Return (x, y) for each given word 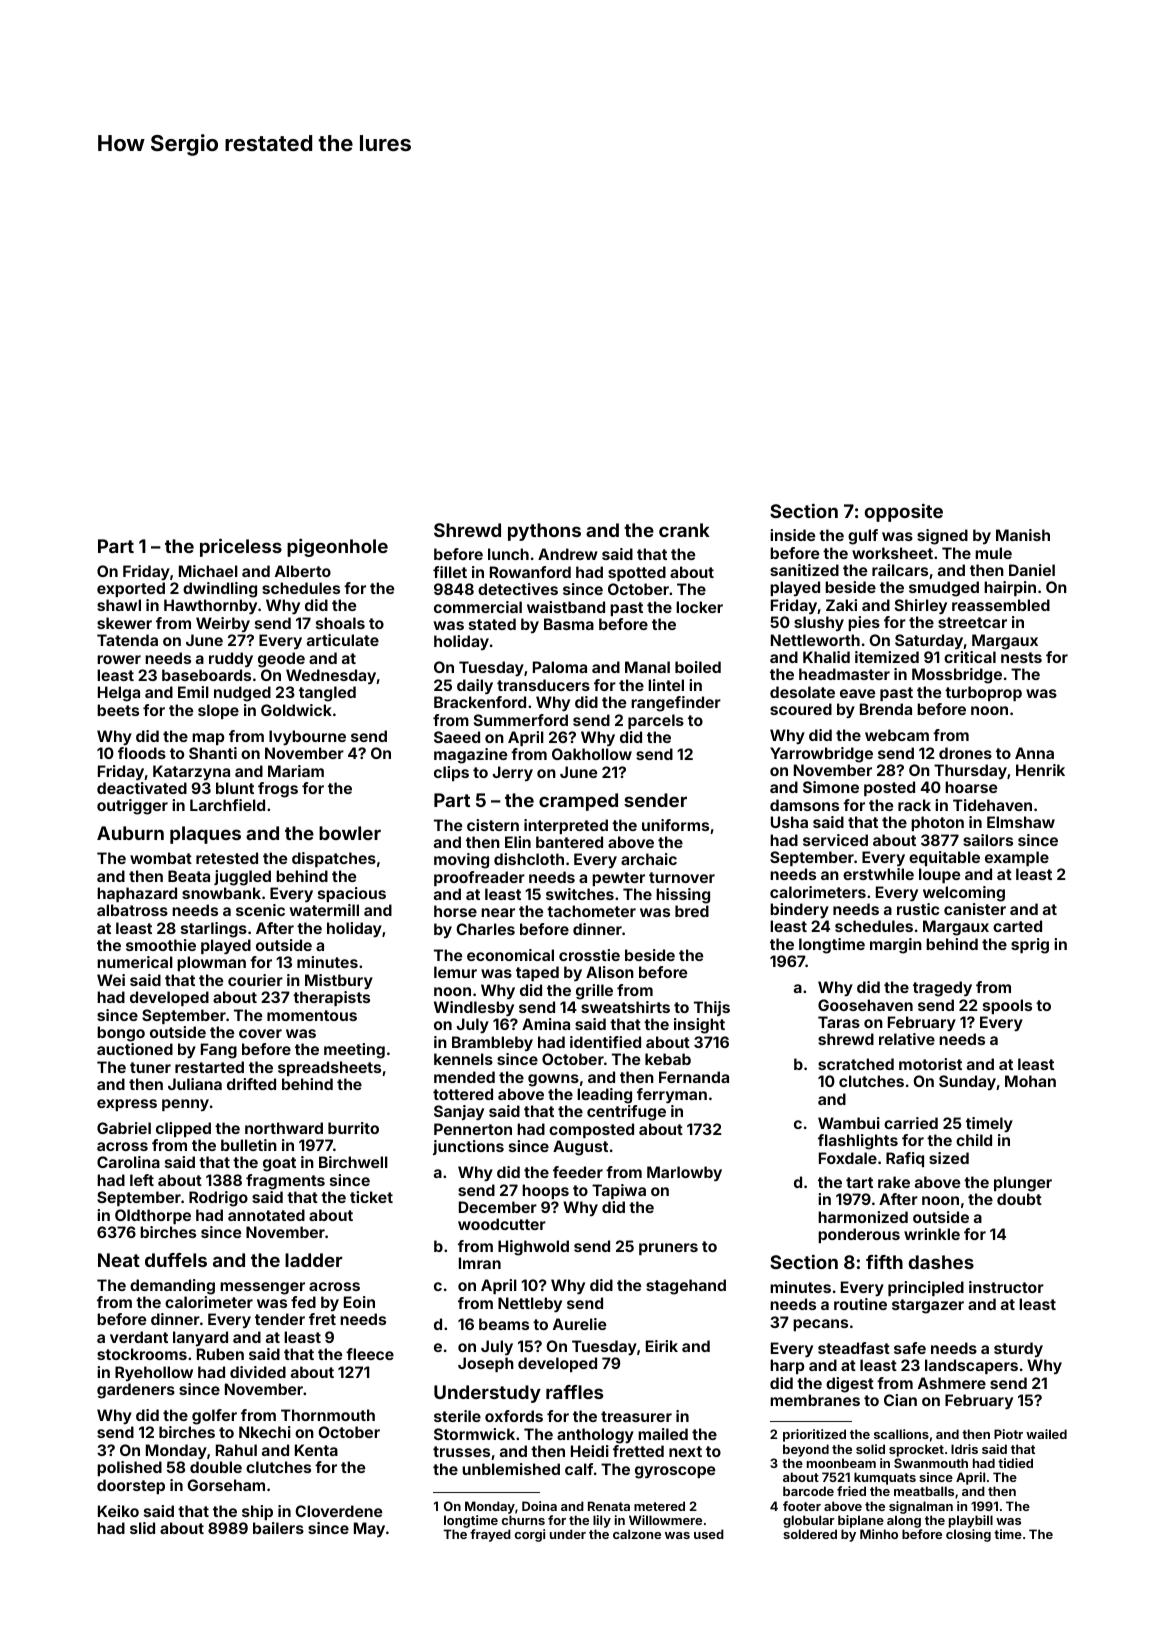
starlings (214, 930)
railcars (900, 570)
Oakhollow (592, 754)
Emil (193, 692)
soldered (810, 1534)
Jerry (513, 773)
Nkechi (265, 1432)
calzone (637, 1534)
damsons (804, 805)
